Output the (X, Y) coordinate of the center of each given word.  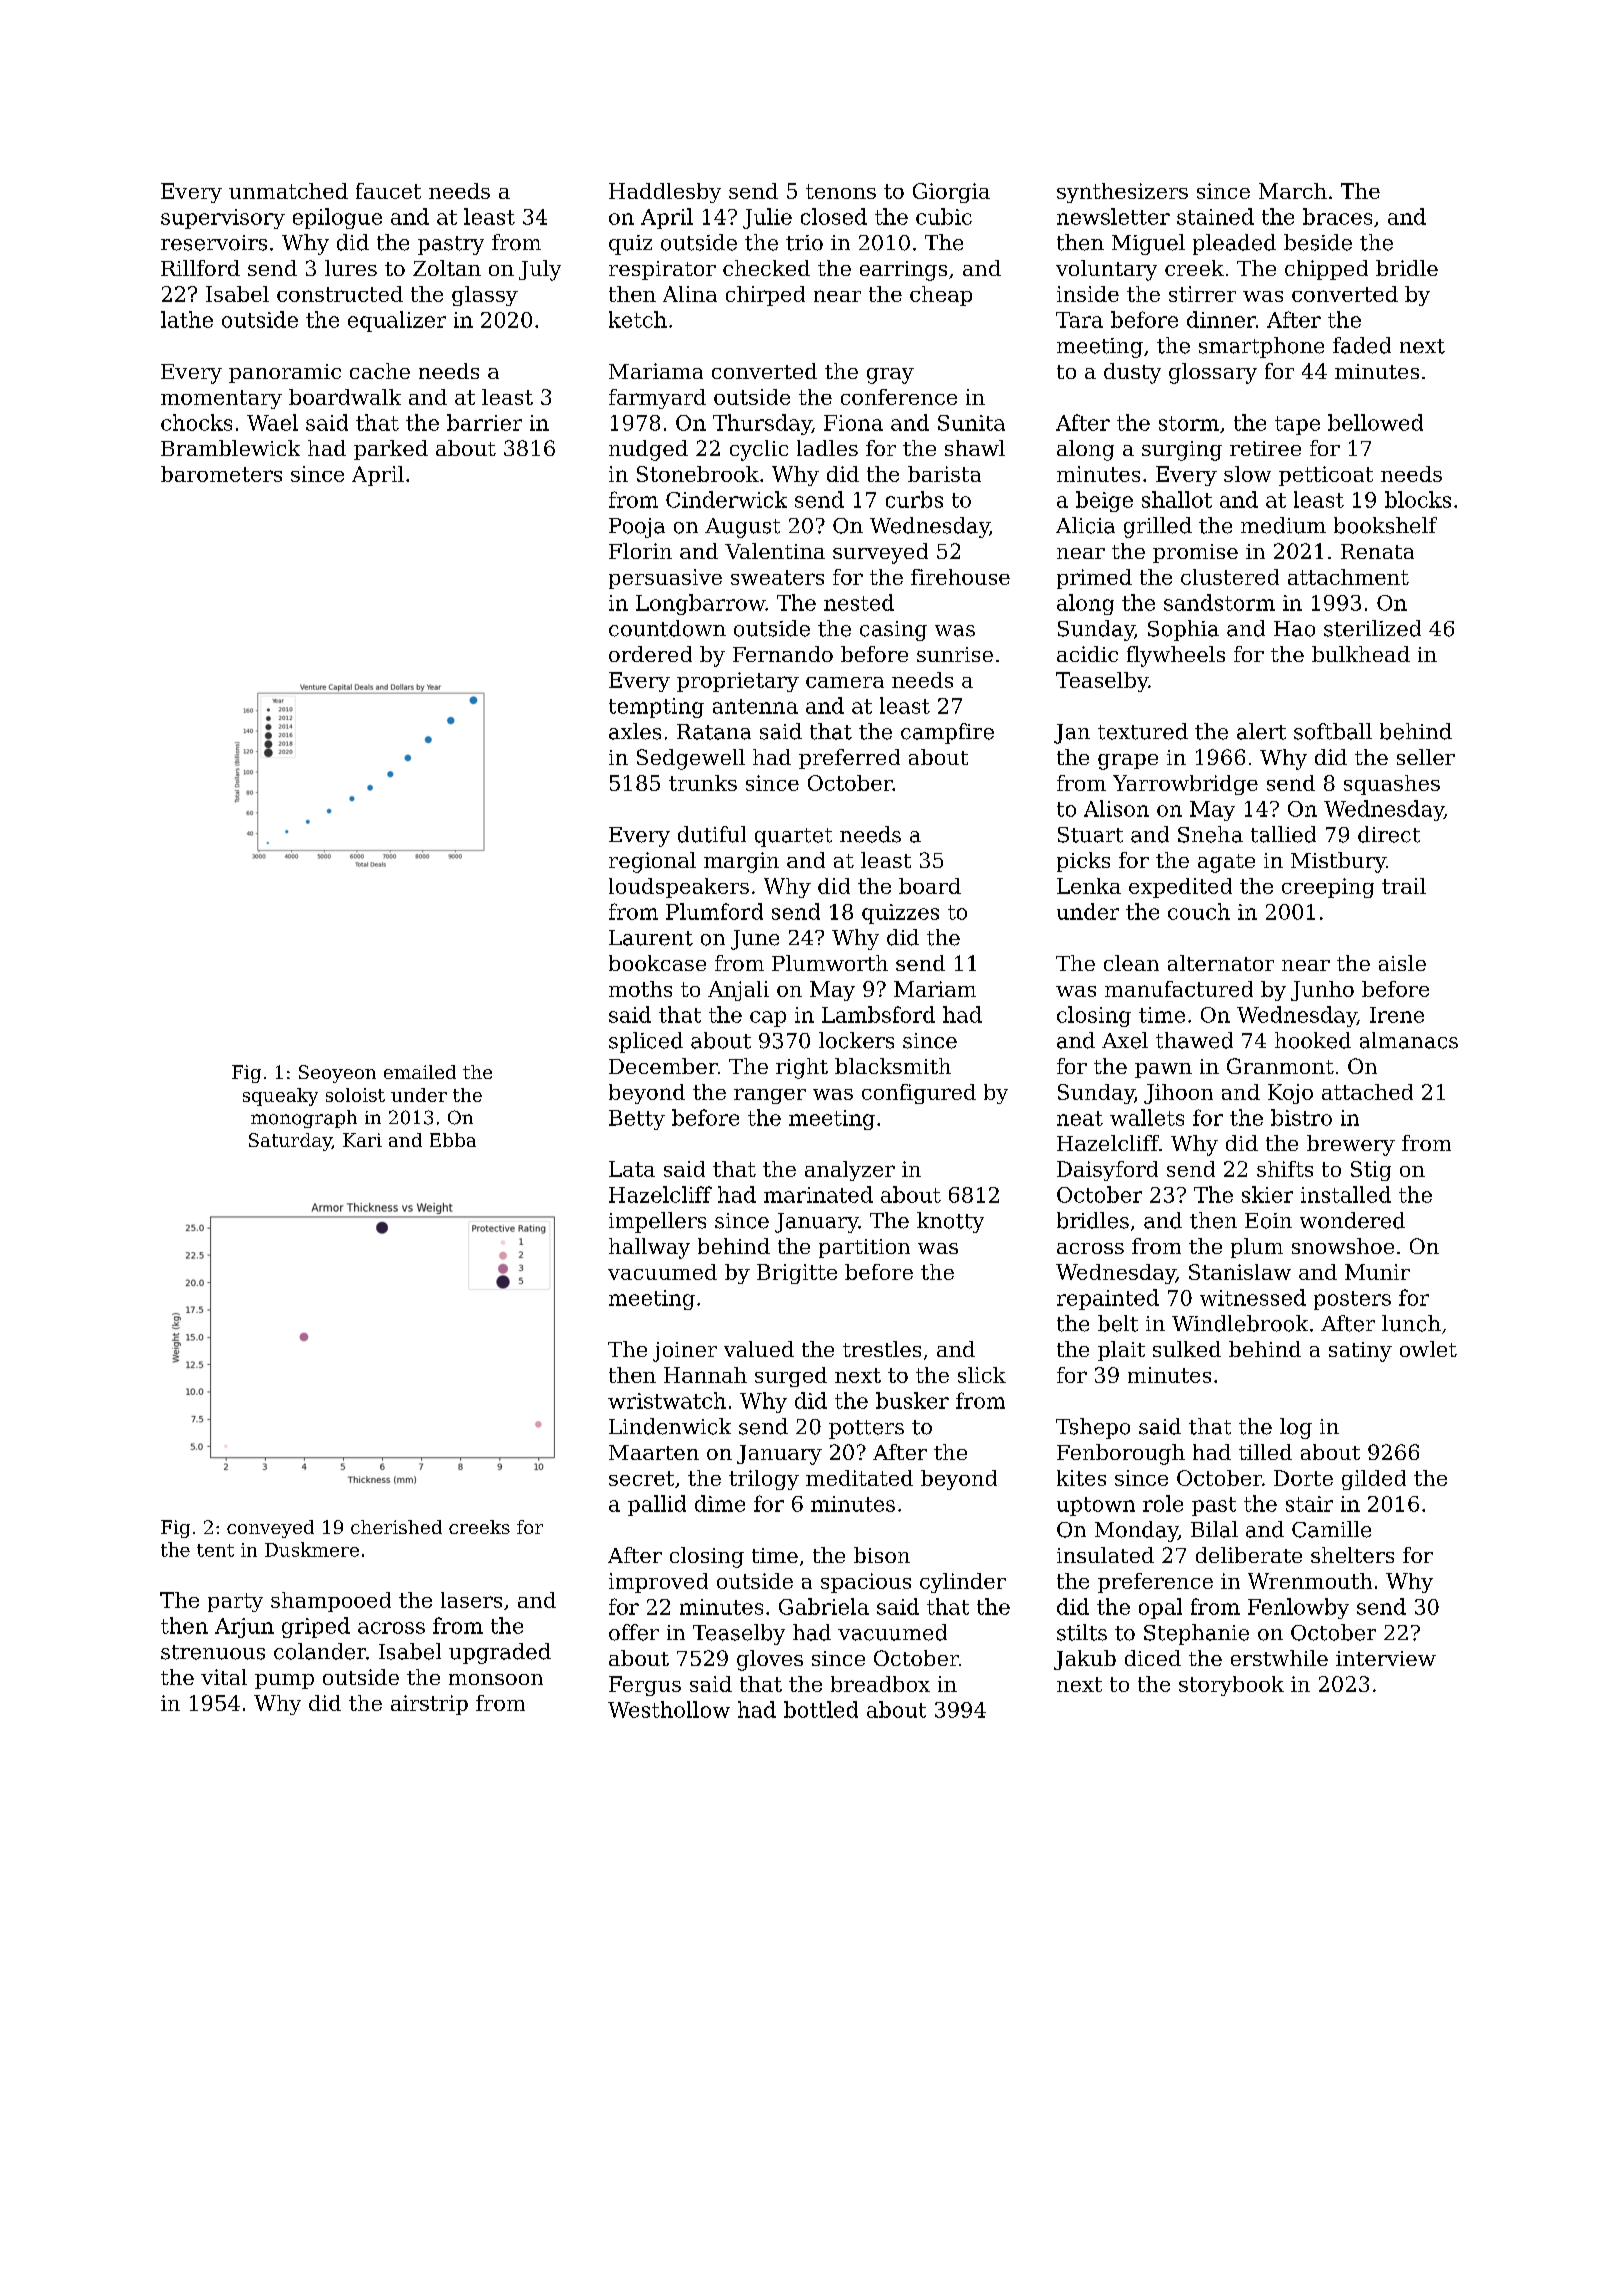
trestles (882, 1349)
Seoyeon (337, 1074)
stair (1309, 1504)
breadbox (880, 1684)
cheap (941, 296)
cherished (396, 1527)
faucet (388, 191)
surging (1182, 451)
